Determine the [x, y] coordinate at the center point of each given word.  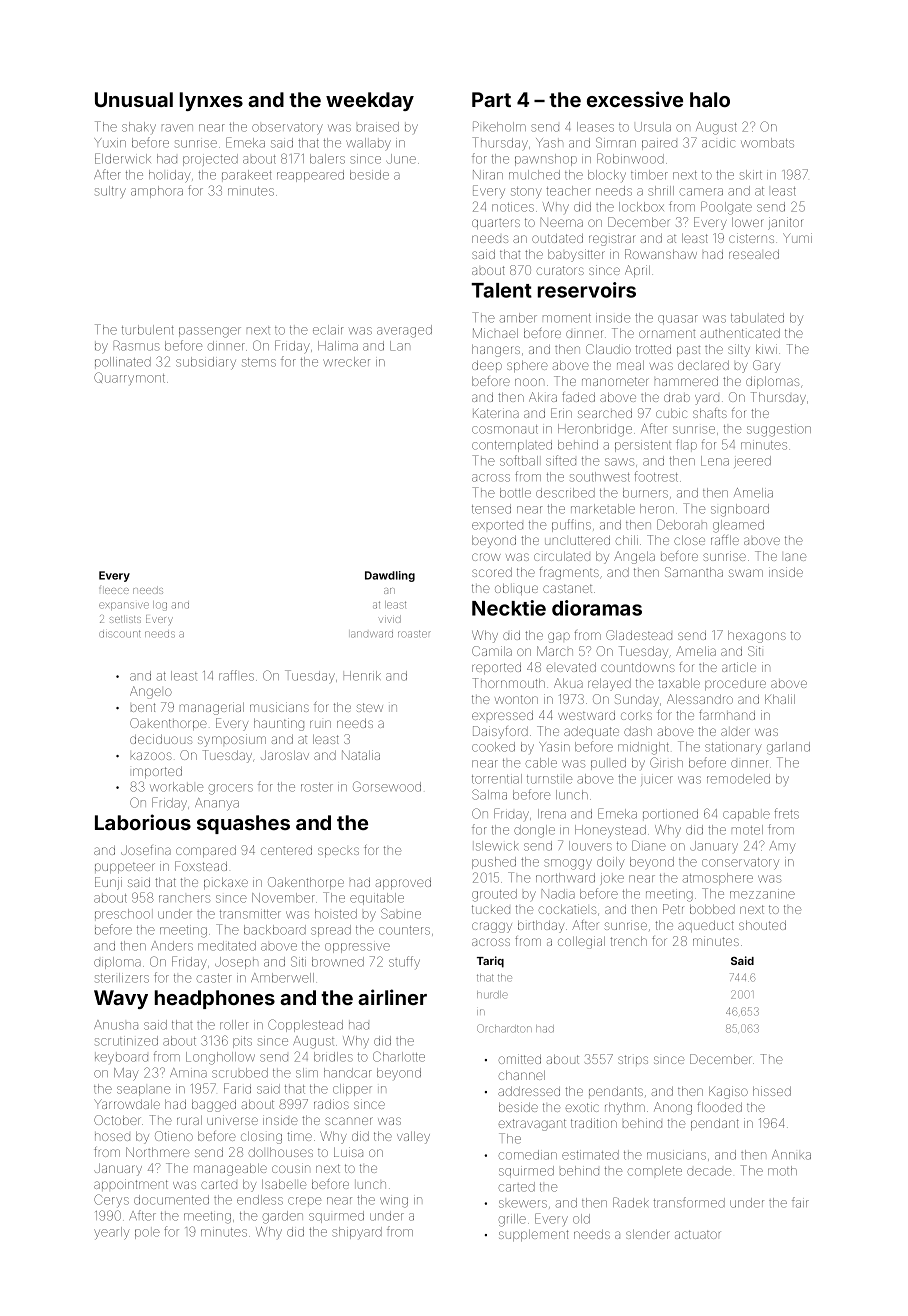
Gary [766, 366]
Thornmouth [509, 683]
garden [283, 1217]
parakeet [247, 175]
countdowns [638, 667]
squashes [243, 824]
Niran [488, 175]
